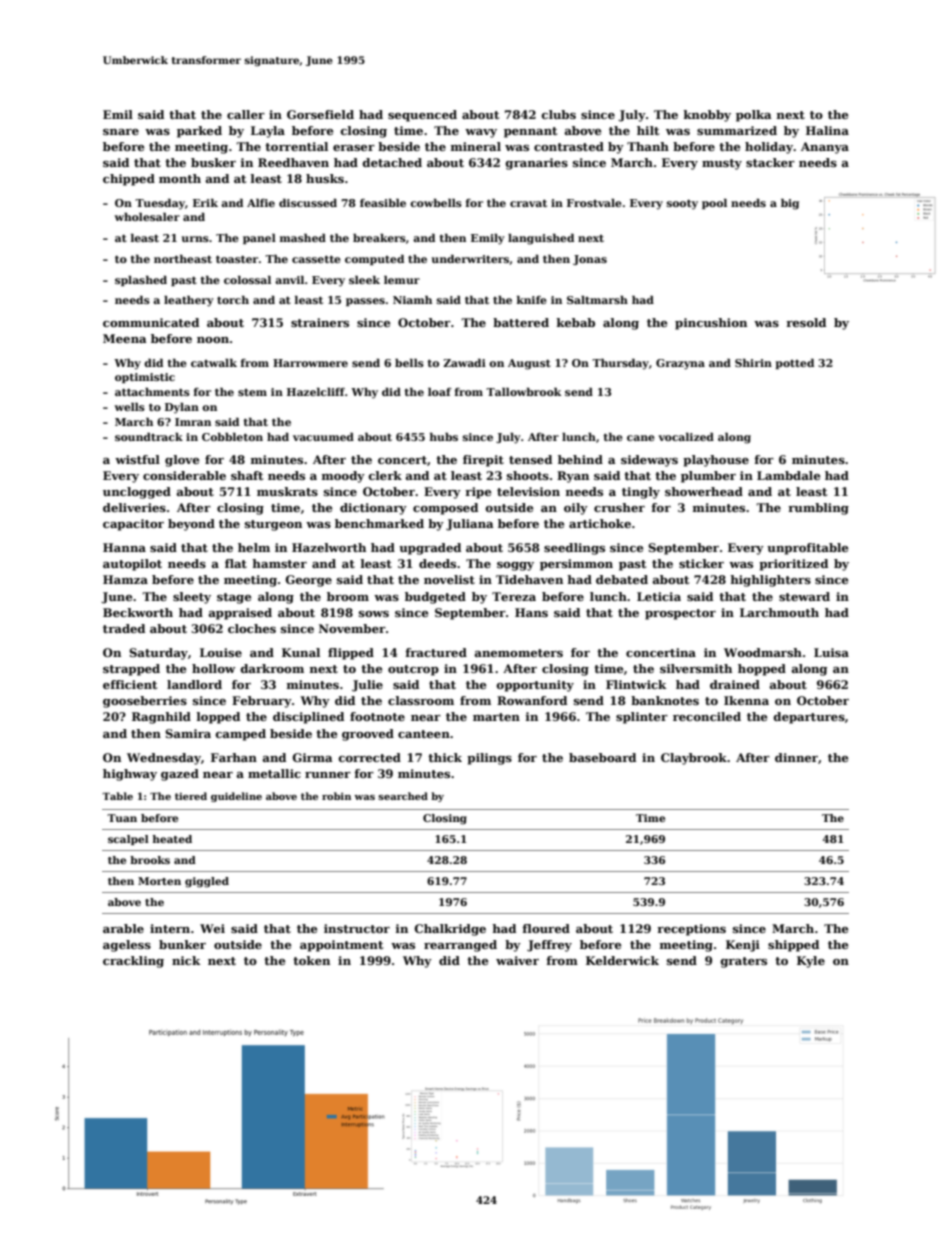 The width and height of the document is (952, 1233). I want to click on toaster, so click(237, 259).
